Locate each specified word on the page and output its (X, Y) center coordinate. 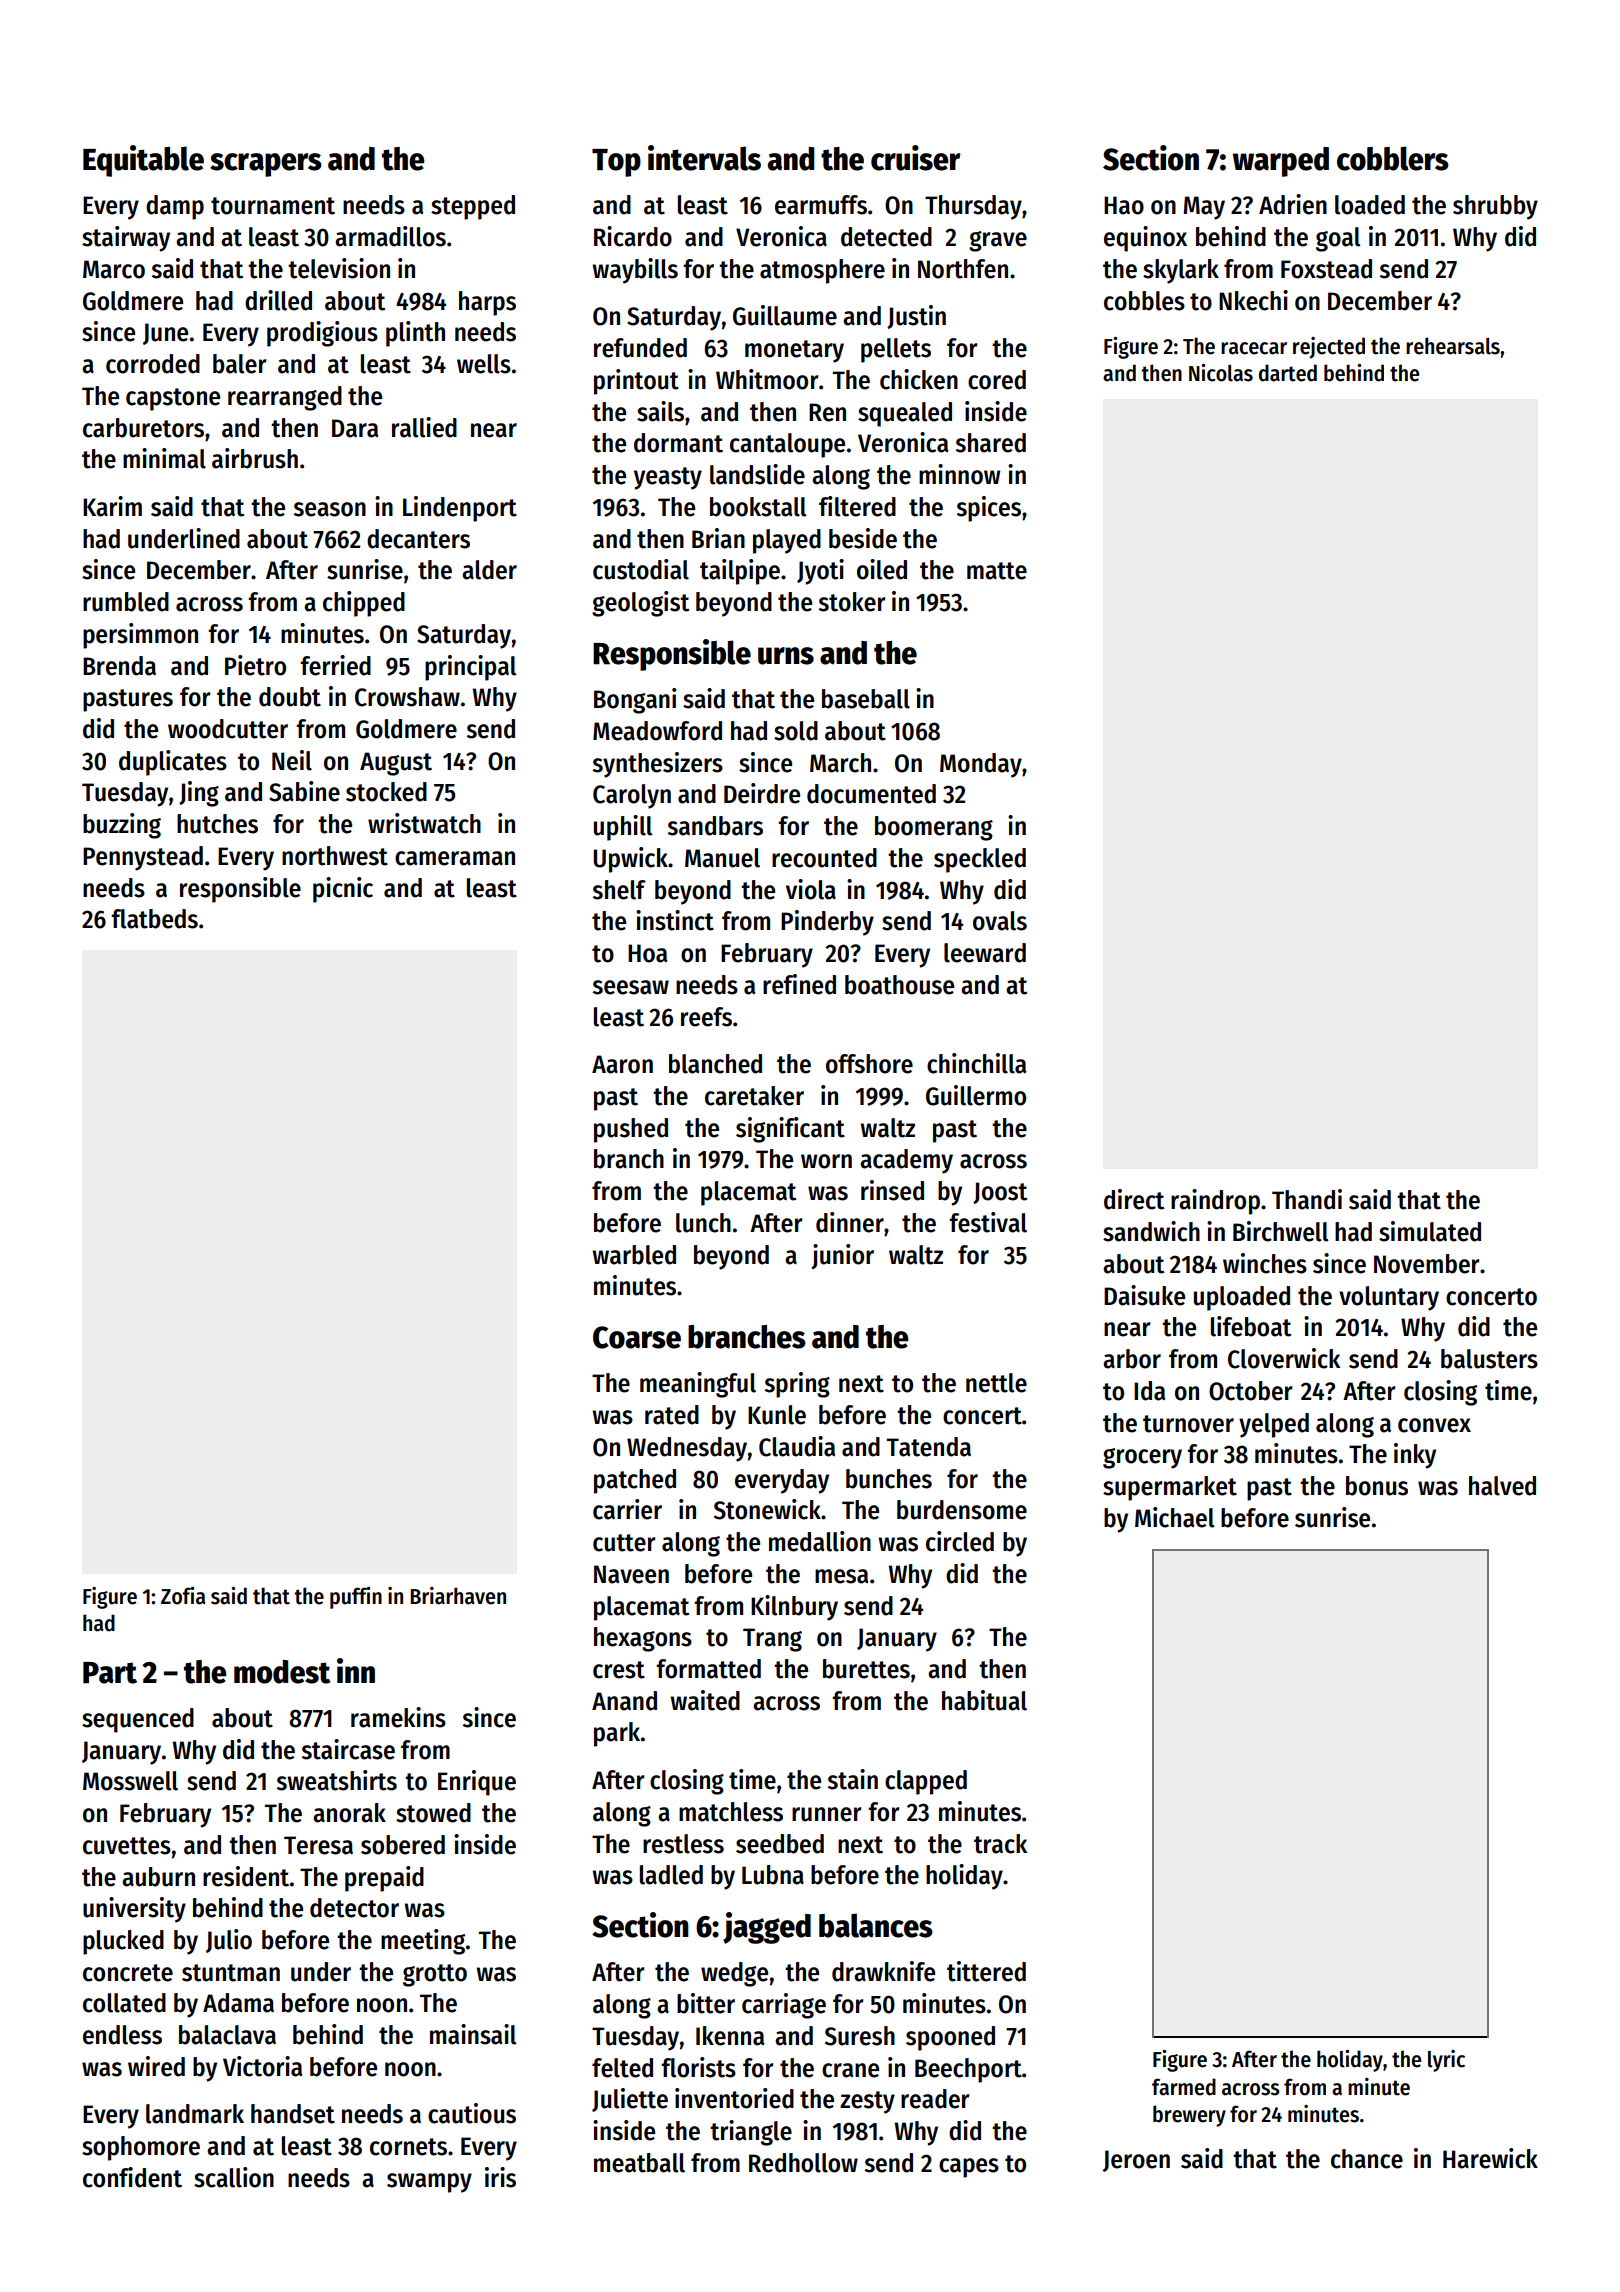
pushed (631, 1130)
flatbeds (154, 919)
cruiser (915, 158)
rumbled (126, 602)
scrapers (266, 165)
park (617, 1734)
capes (969, 2168)
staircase (348, 1749)
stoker (852, 602)
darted (1288, 373)
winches (1265, 1263)
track (1000, 1844)
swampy (429, 2183)
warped (1281, 162)
